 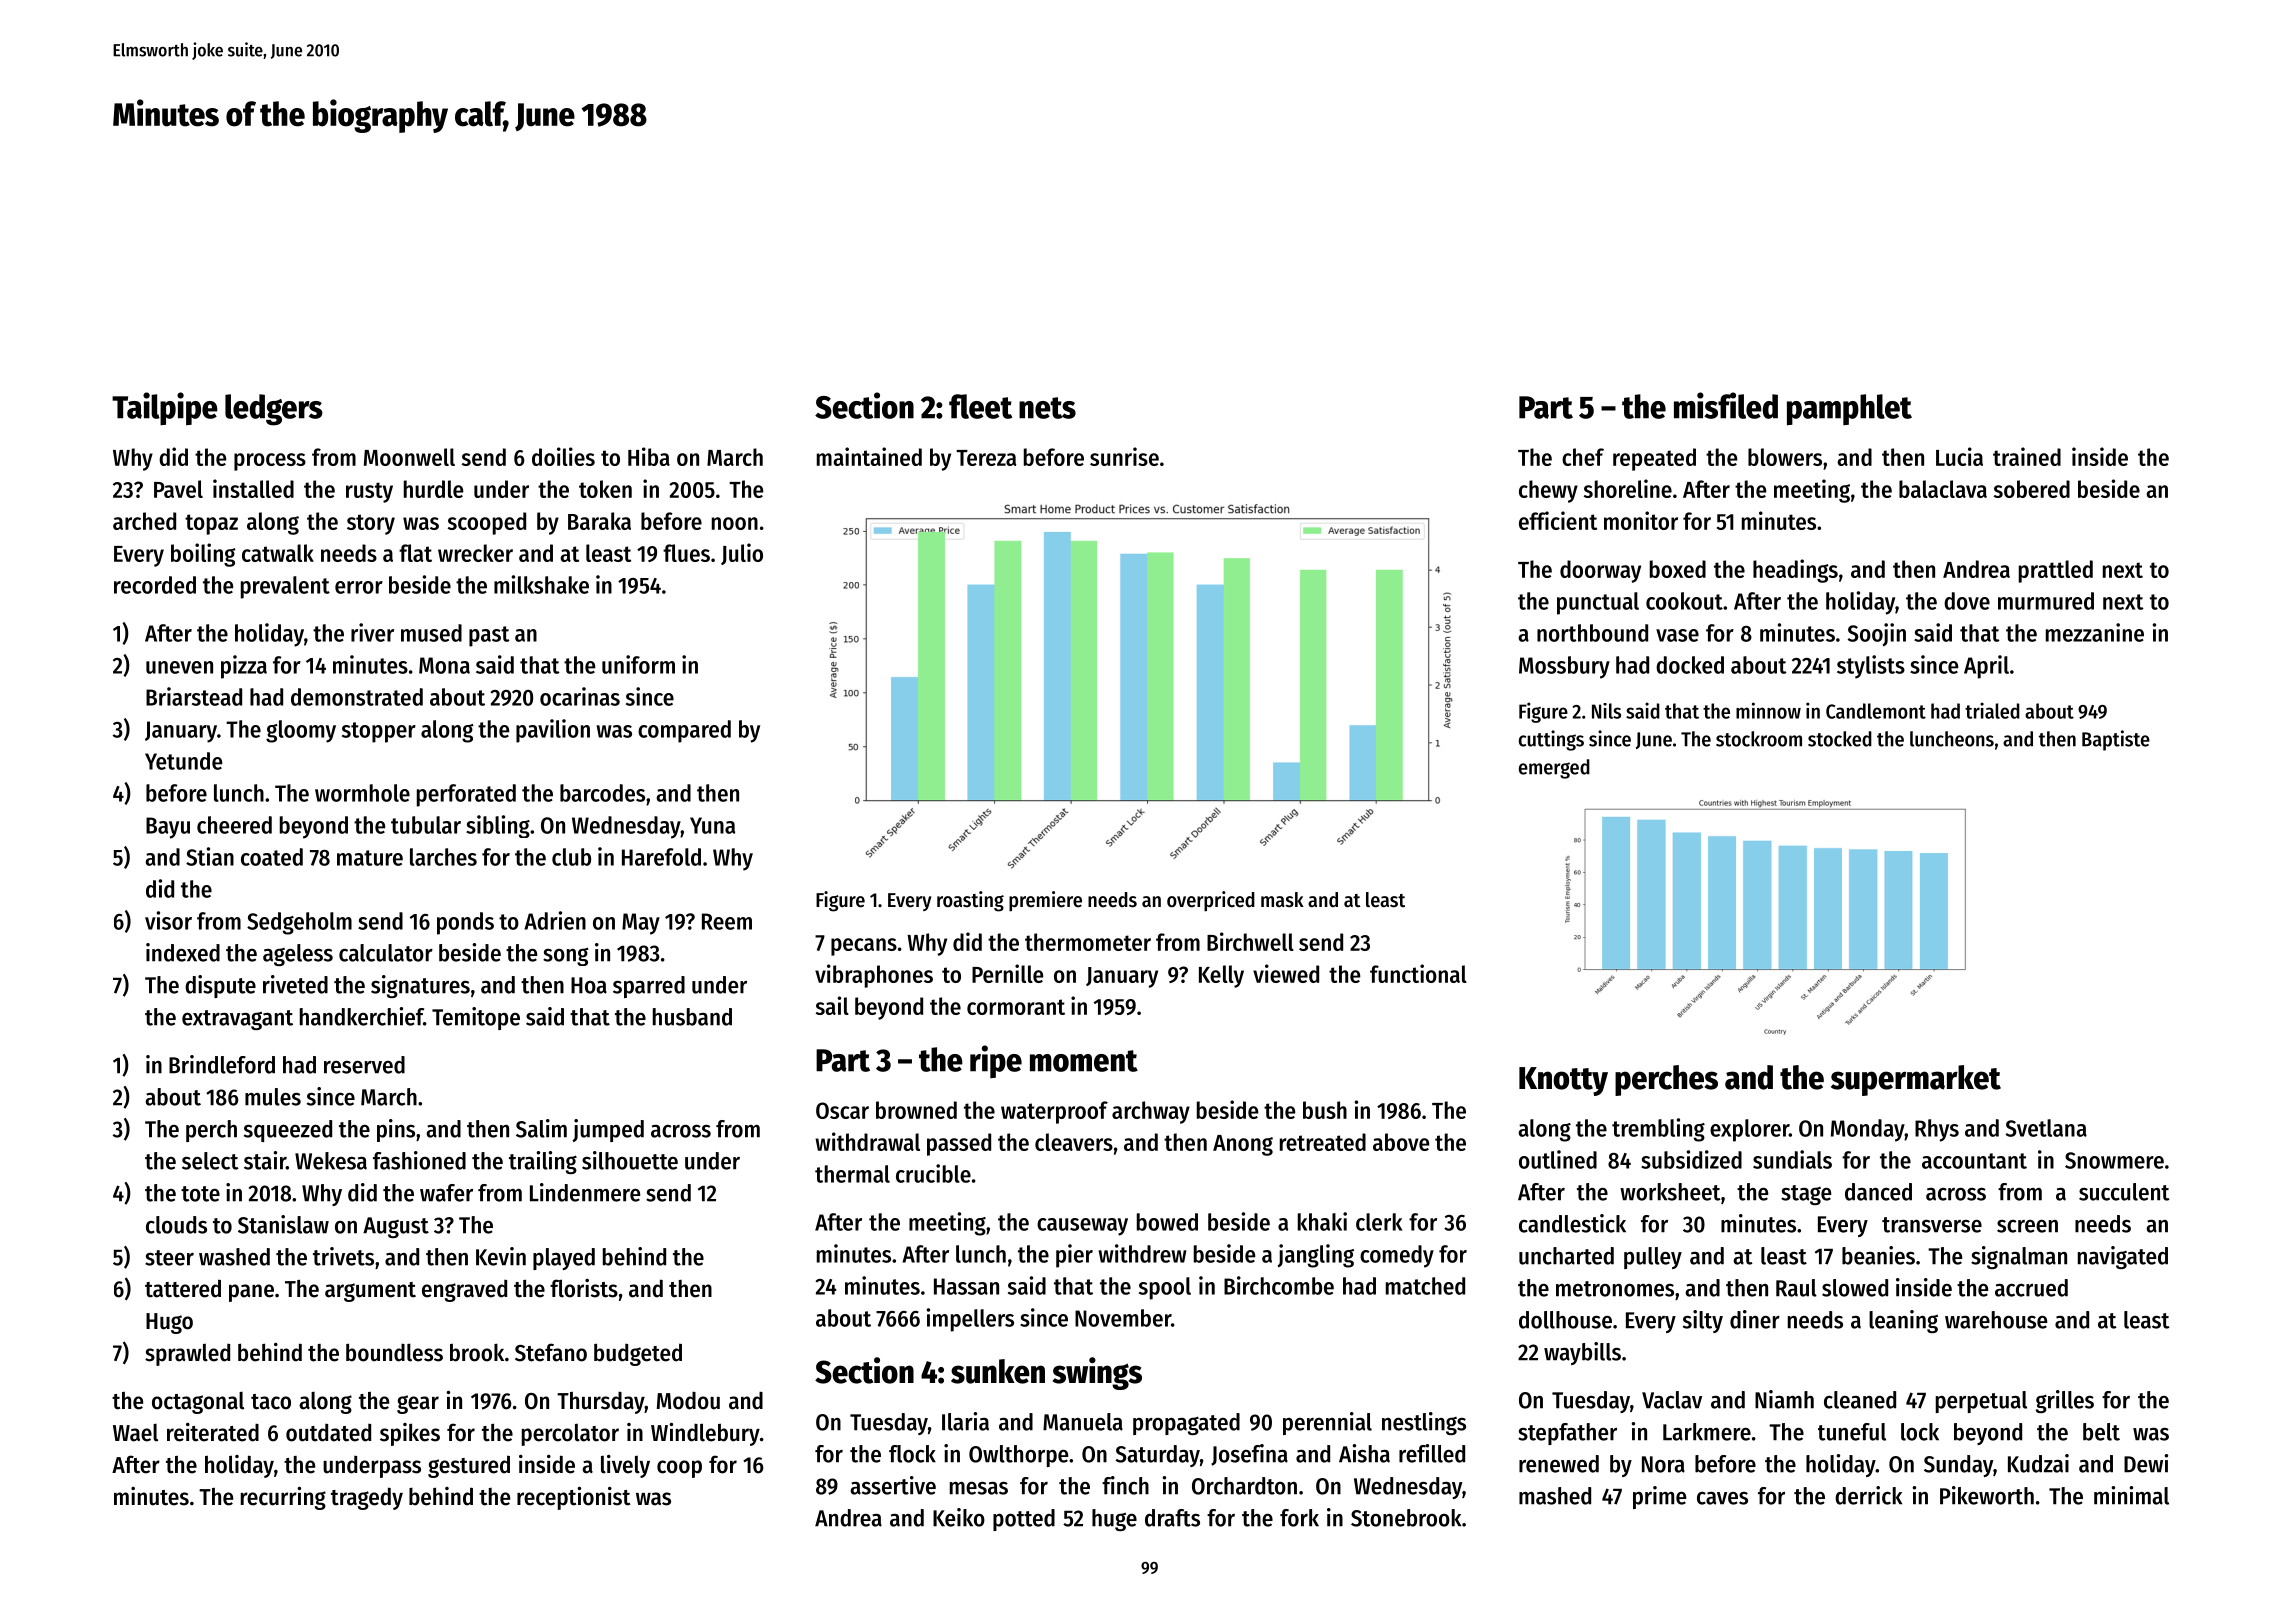 What do you see at coordinates (1840, 739) in the image?
I see `stocked` at bounding box center [1840, 739].
